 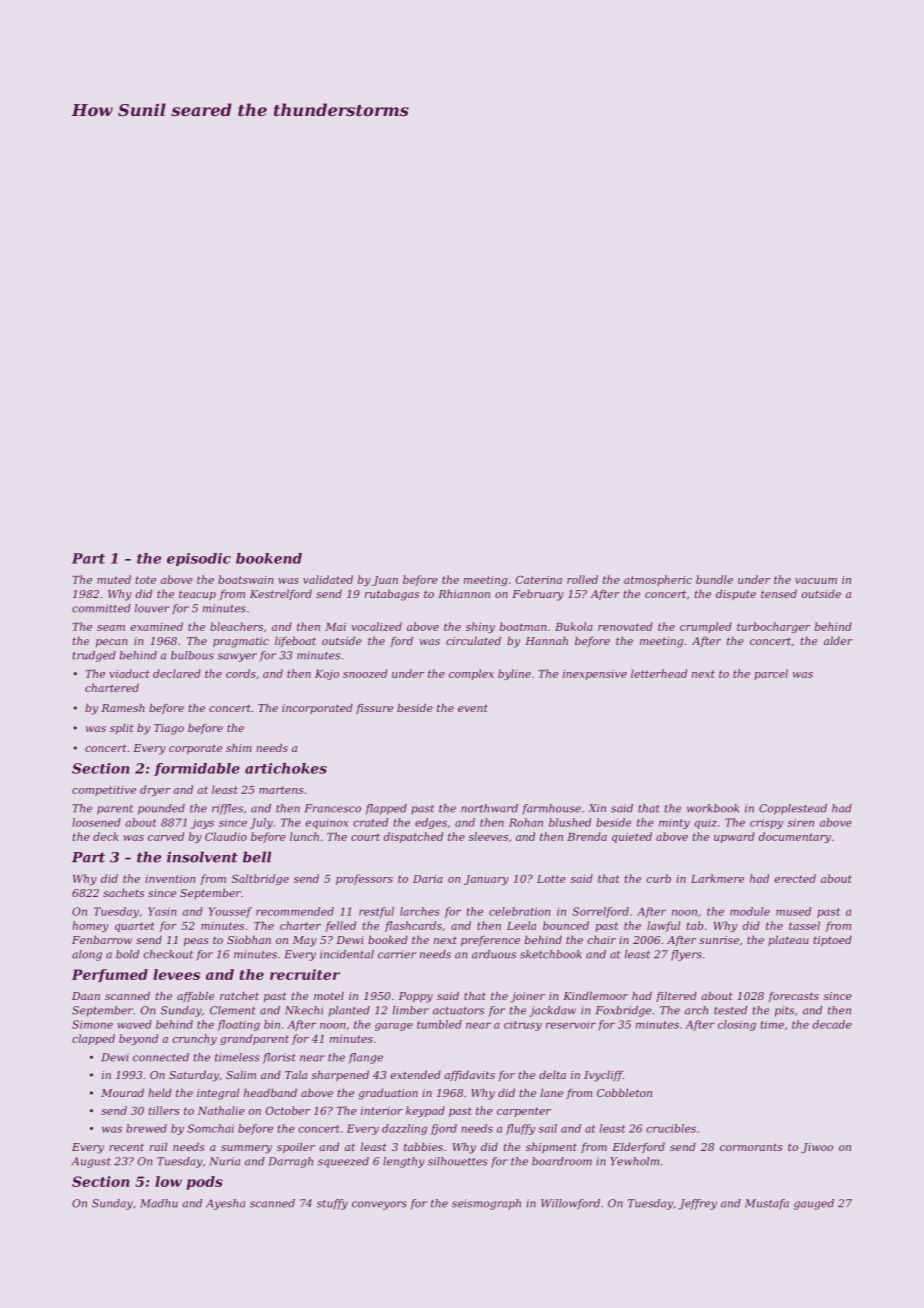 What do you see at coordinates (194, 1076) in the image?
I see `Saturday` at bounding box center [194, 1076].
